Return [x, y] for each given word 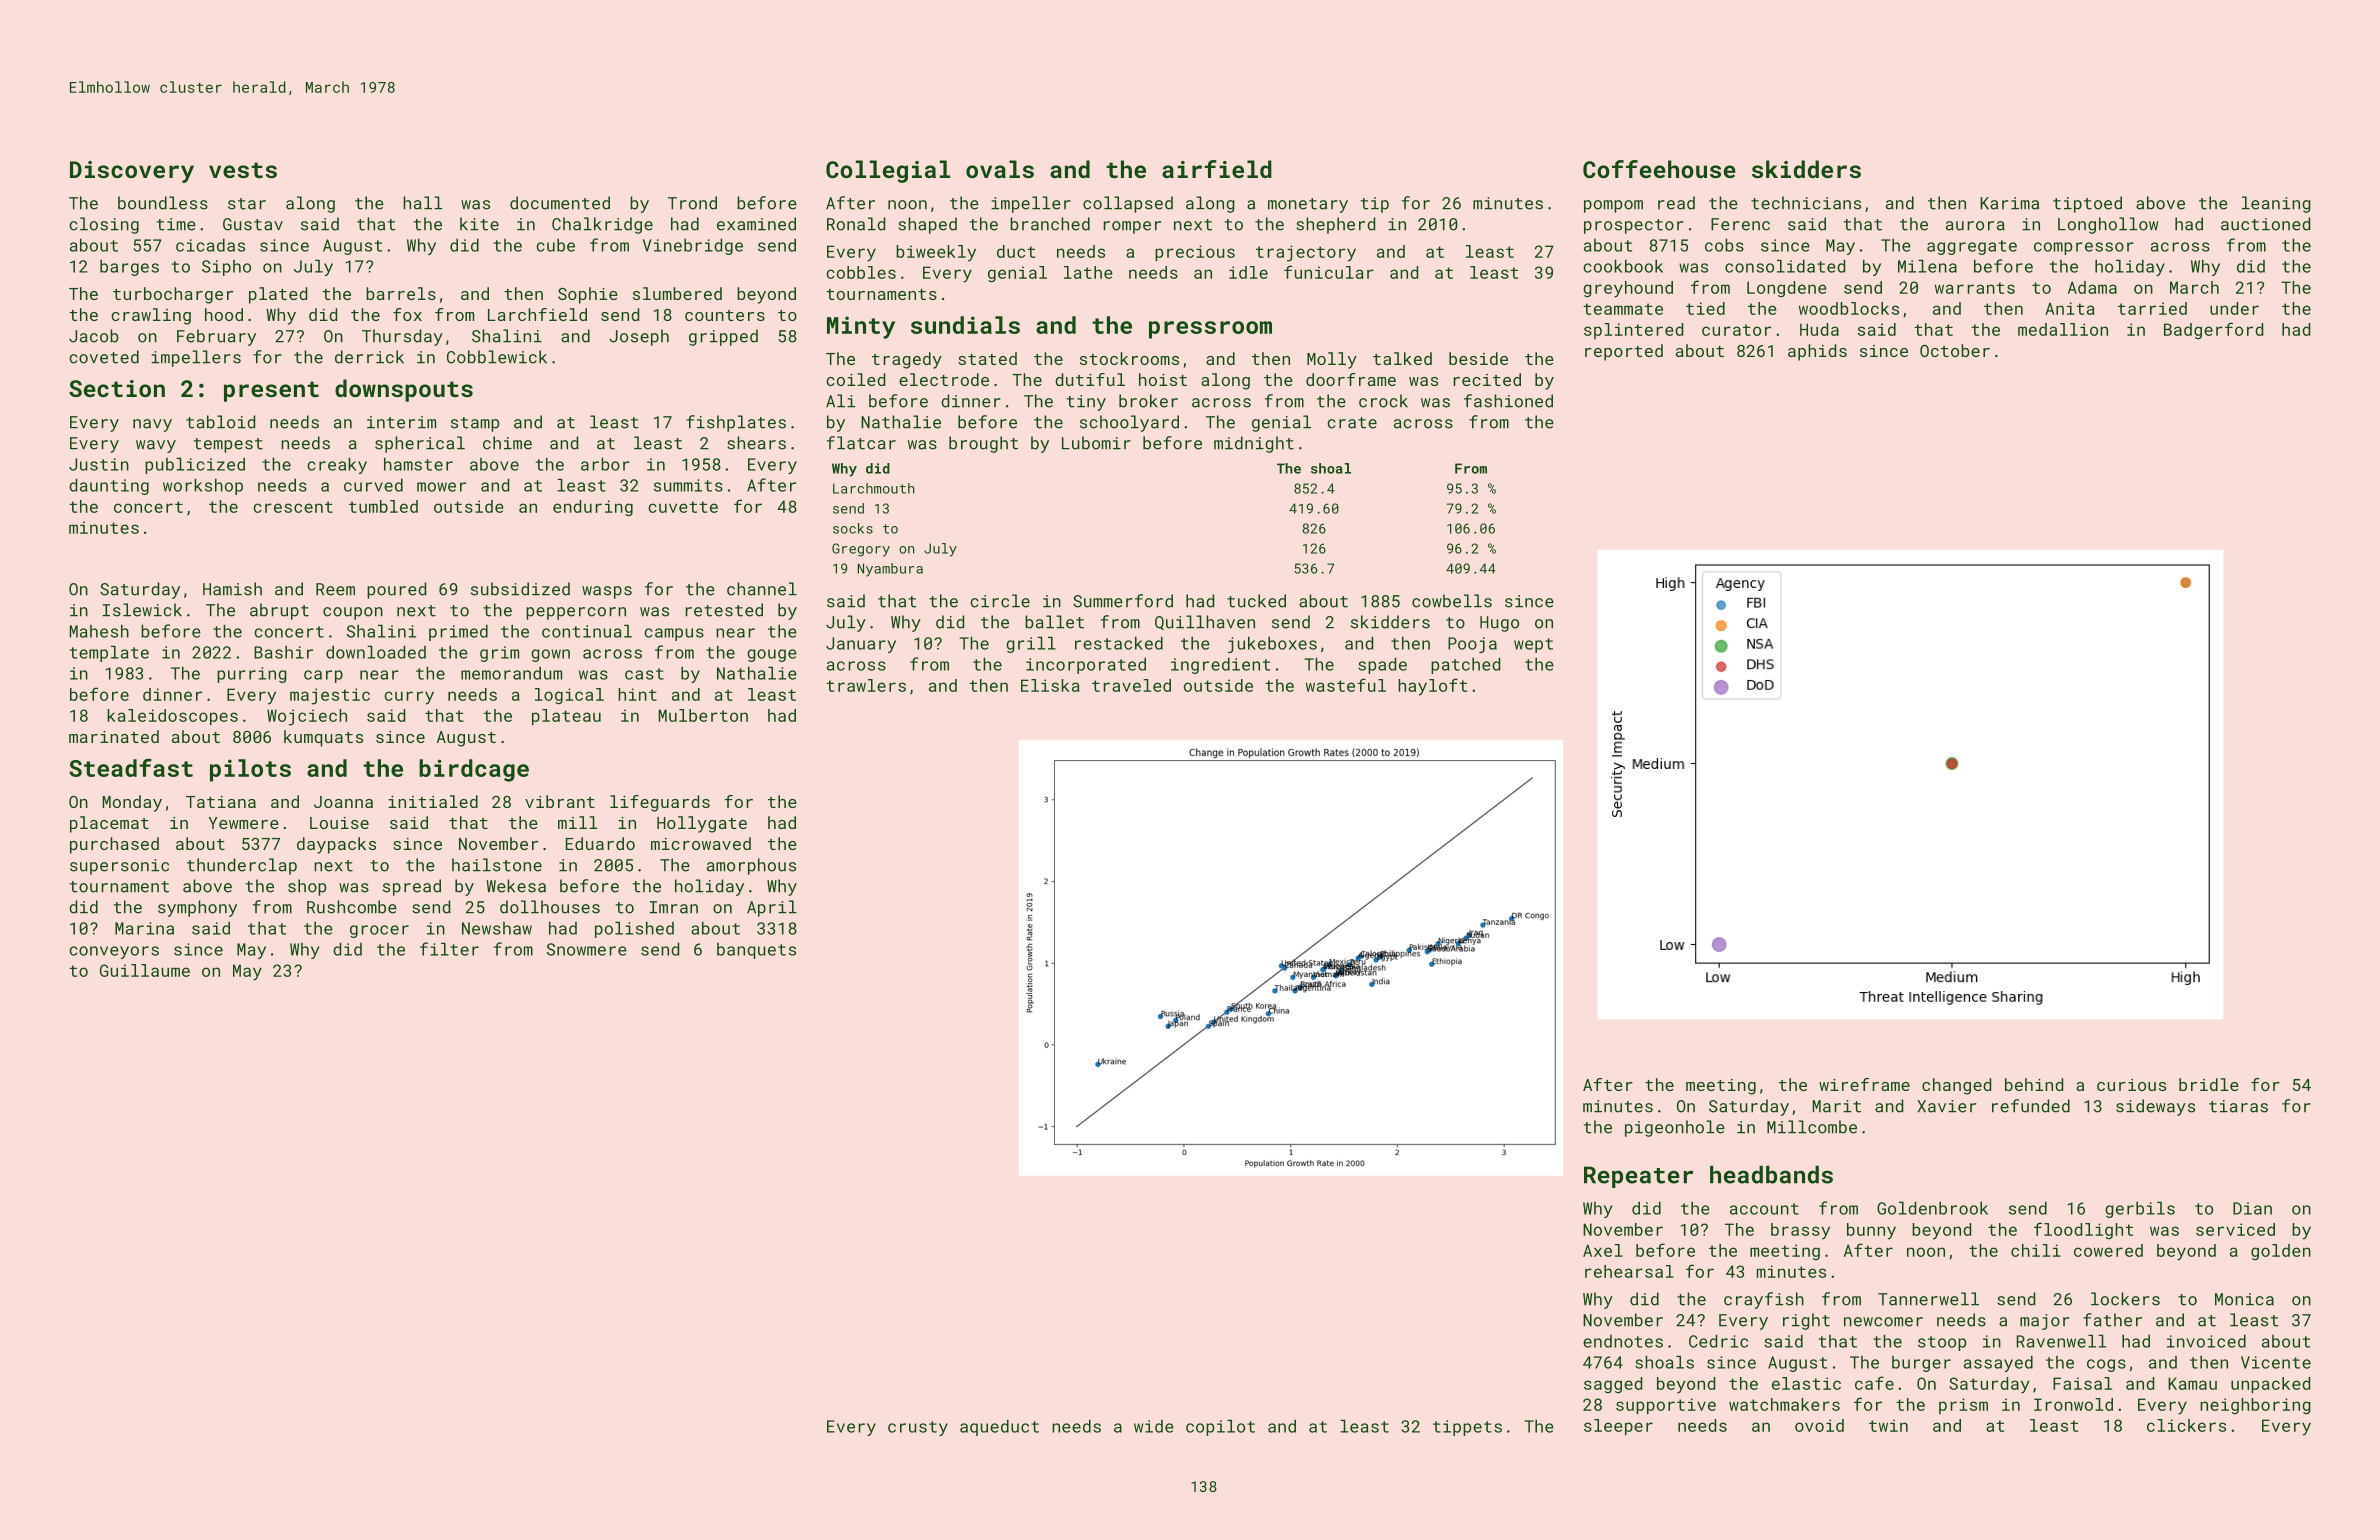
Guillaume [145, 970]
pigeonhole [1675, 1128]
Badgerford [2213, 330]
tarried [2152, 308]
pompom [1613, 206]
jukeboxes [1272, 644]
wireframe [1864, 1084]
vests [243, 170]
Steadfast [131, 768]
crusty [918, 1428]
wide [1154, 1426]
